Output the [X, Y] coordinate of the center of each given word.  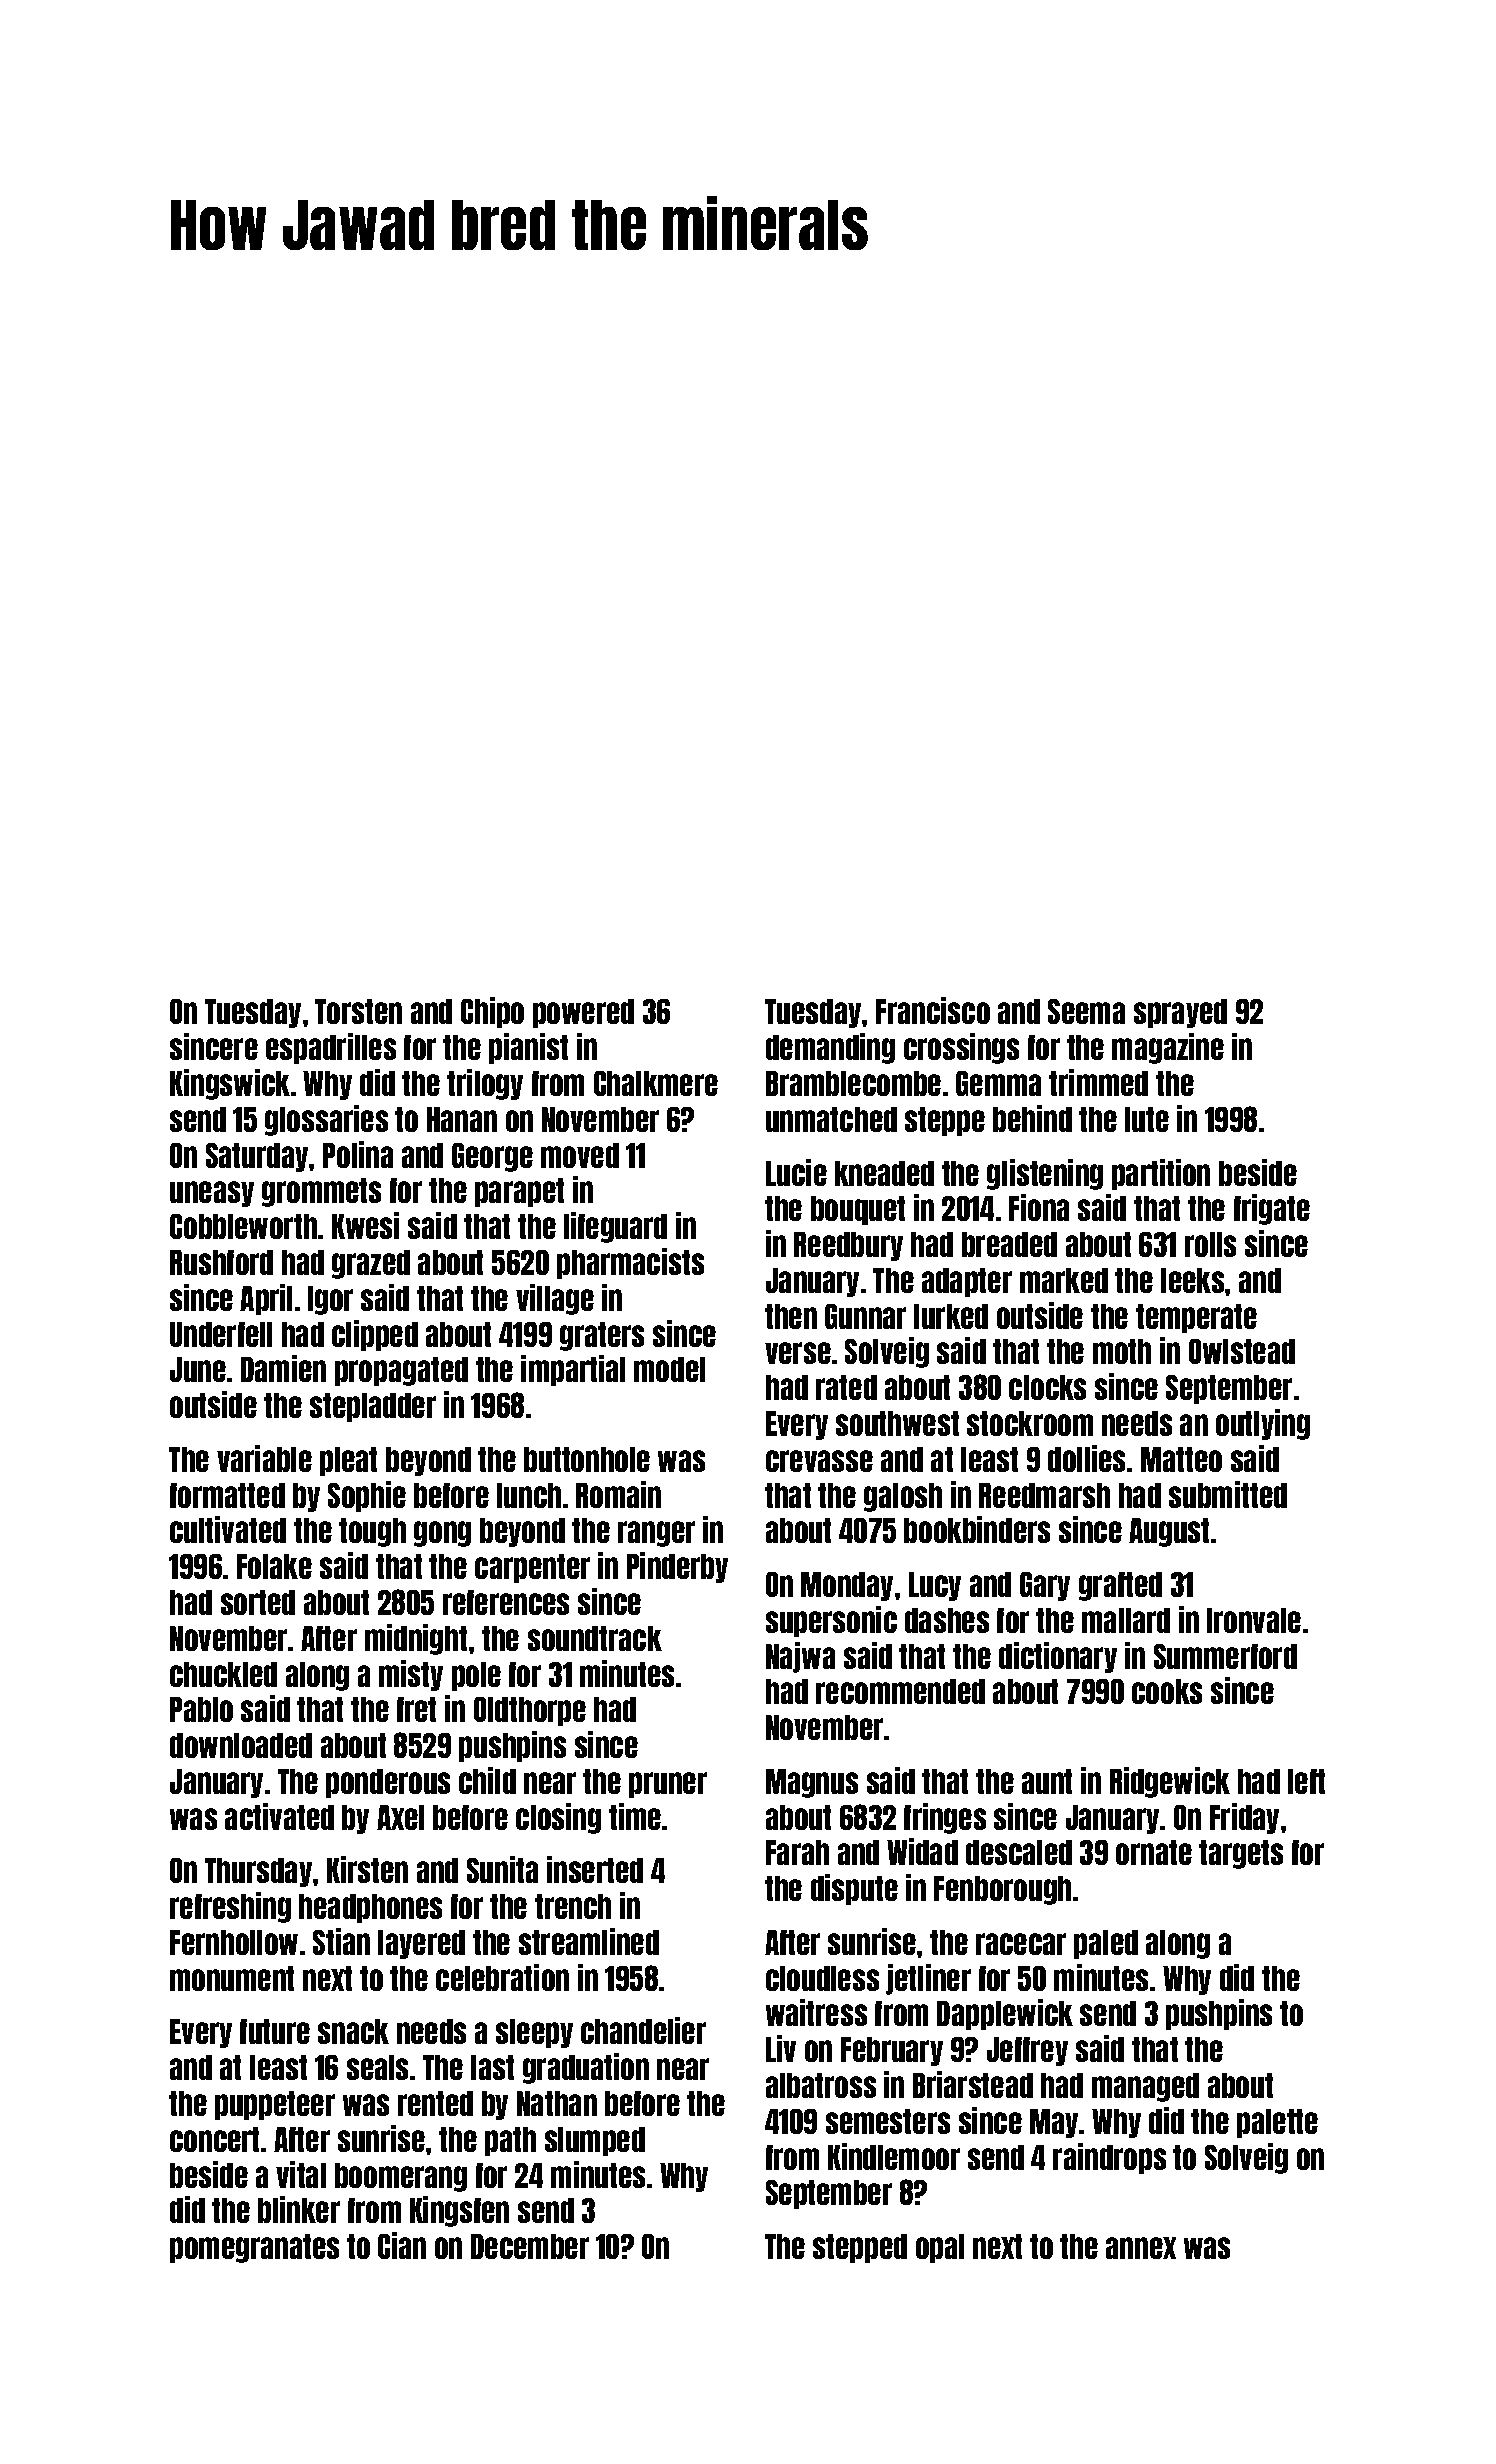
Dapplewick [1005, 2014]
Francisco [933, 1010]
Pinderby [677, 1567]
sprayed [1180, 1013]
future [275, 2031]
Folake [274, 1566]
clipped [375, 1335]
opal [940, 2248]
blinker [299, 2209]
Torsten [358, 1011]
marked [1064, 1280]
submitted [1228, 1494]
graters [602, 1336]
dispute [854, 1889]
